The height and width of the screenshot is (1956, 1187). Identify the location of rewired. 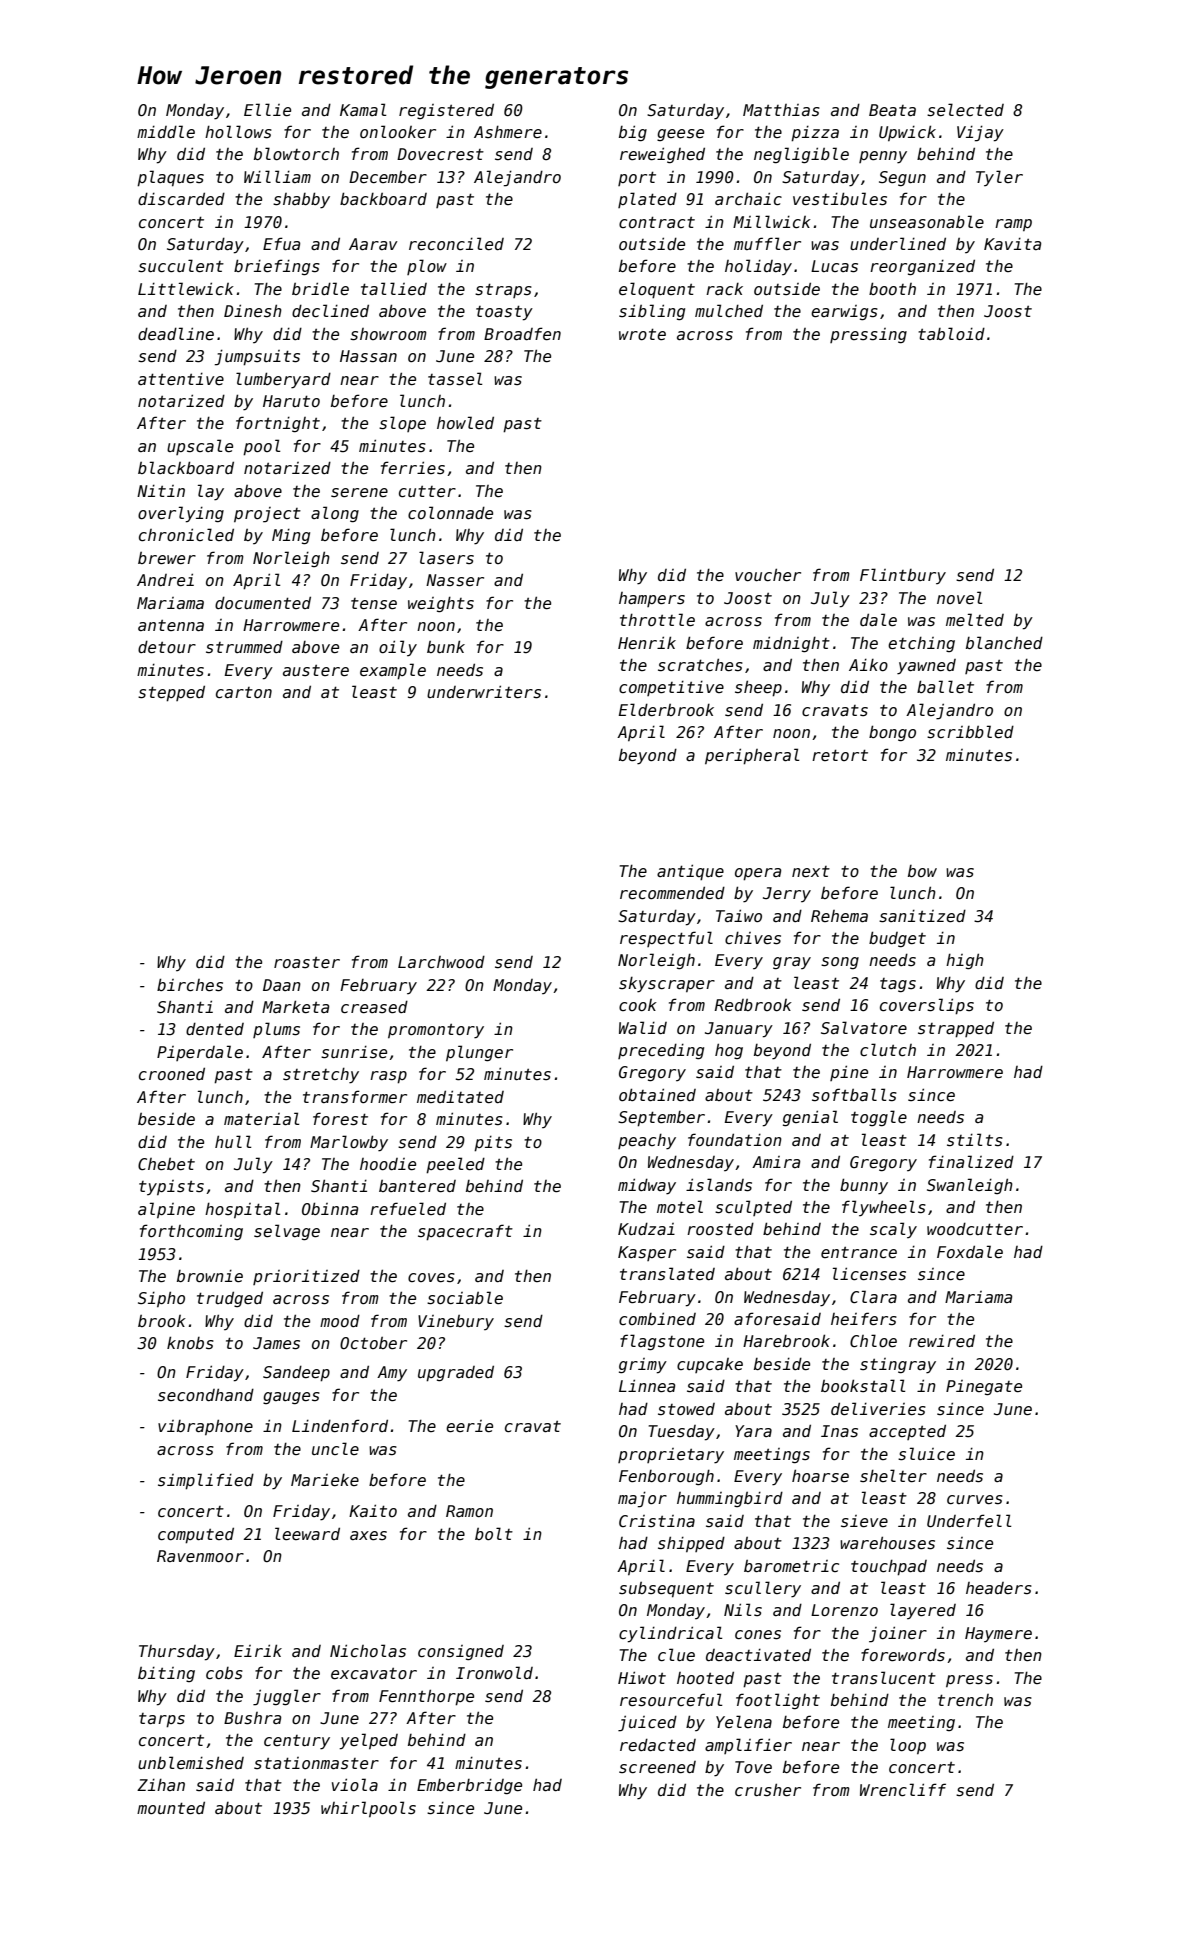
(942, 1340).
